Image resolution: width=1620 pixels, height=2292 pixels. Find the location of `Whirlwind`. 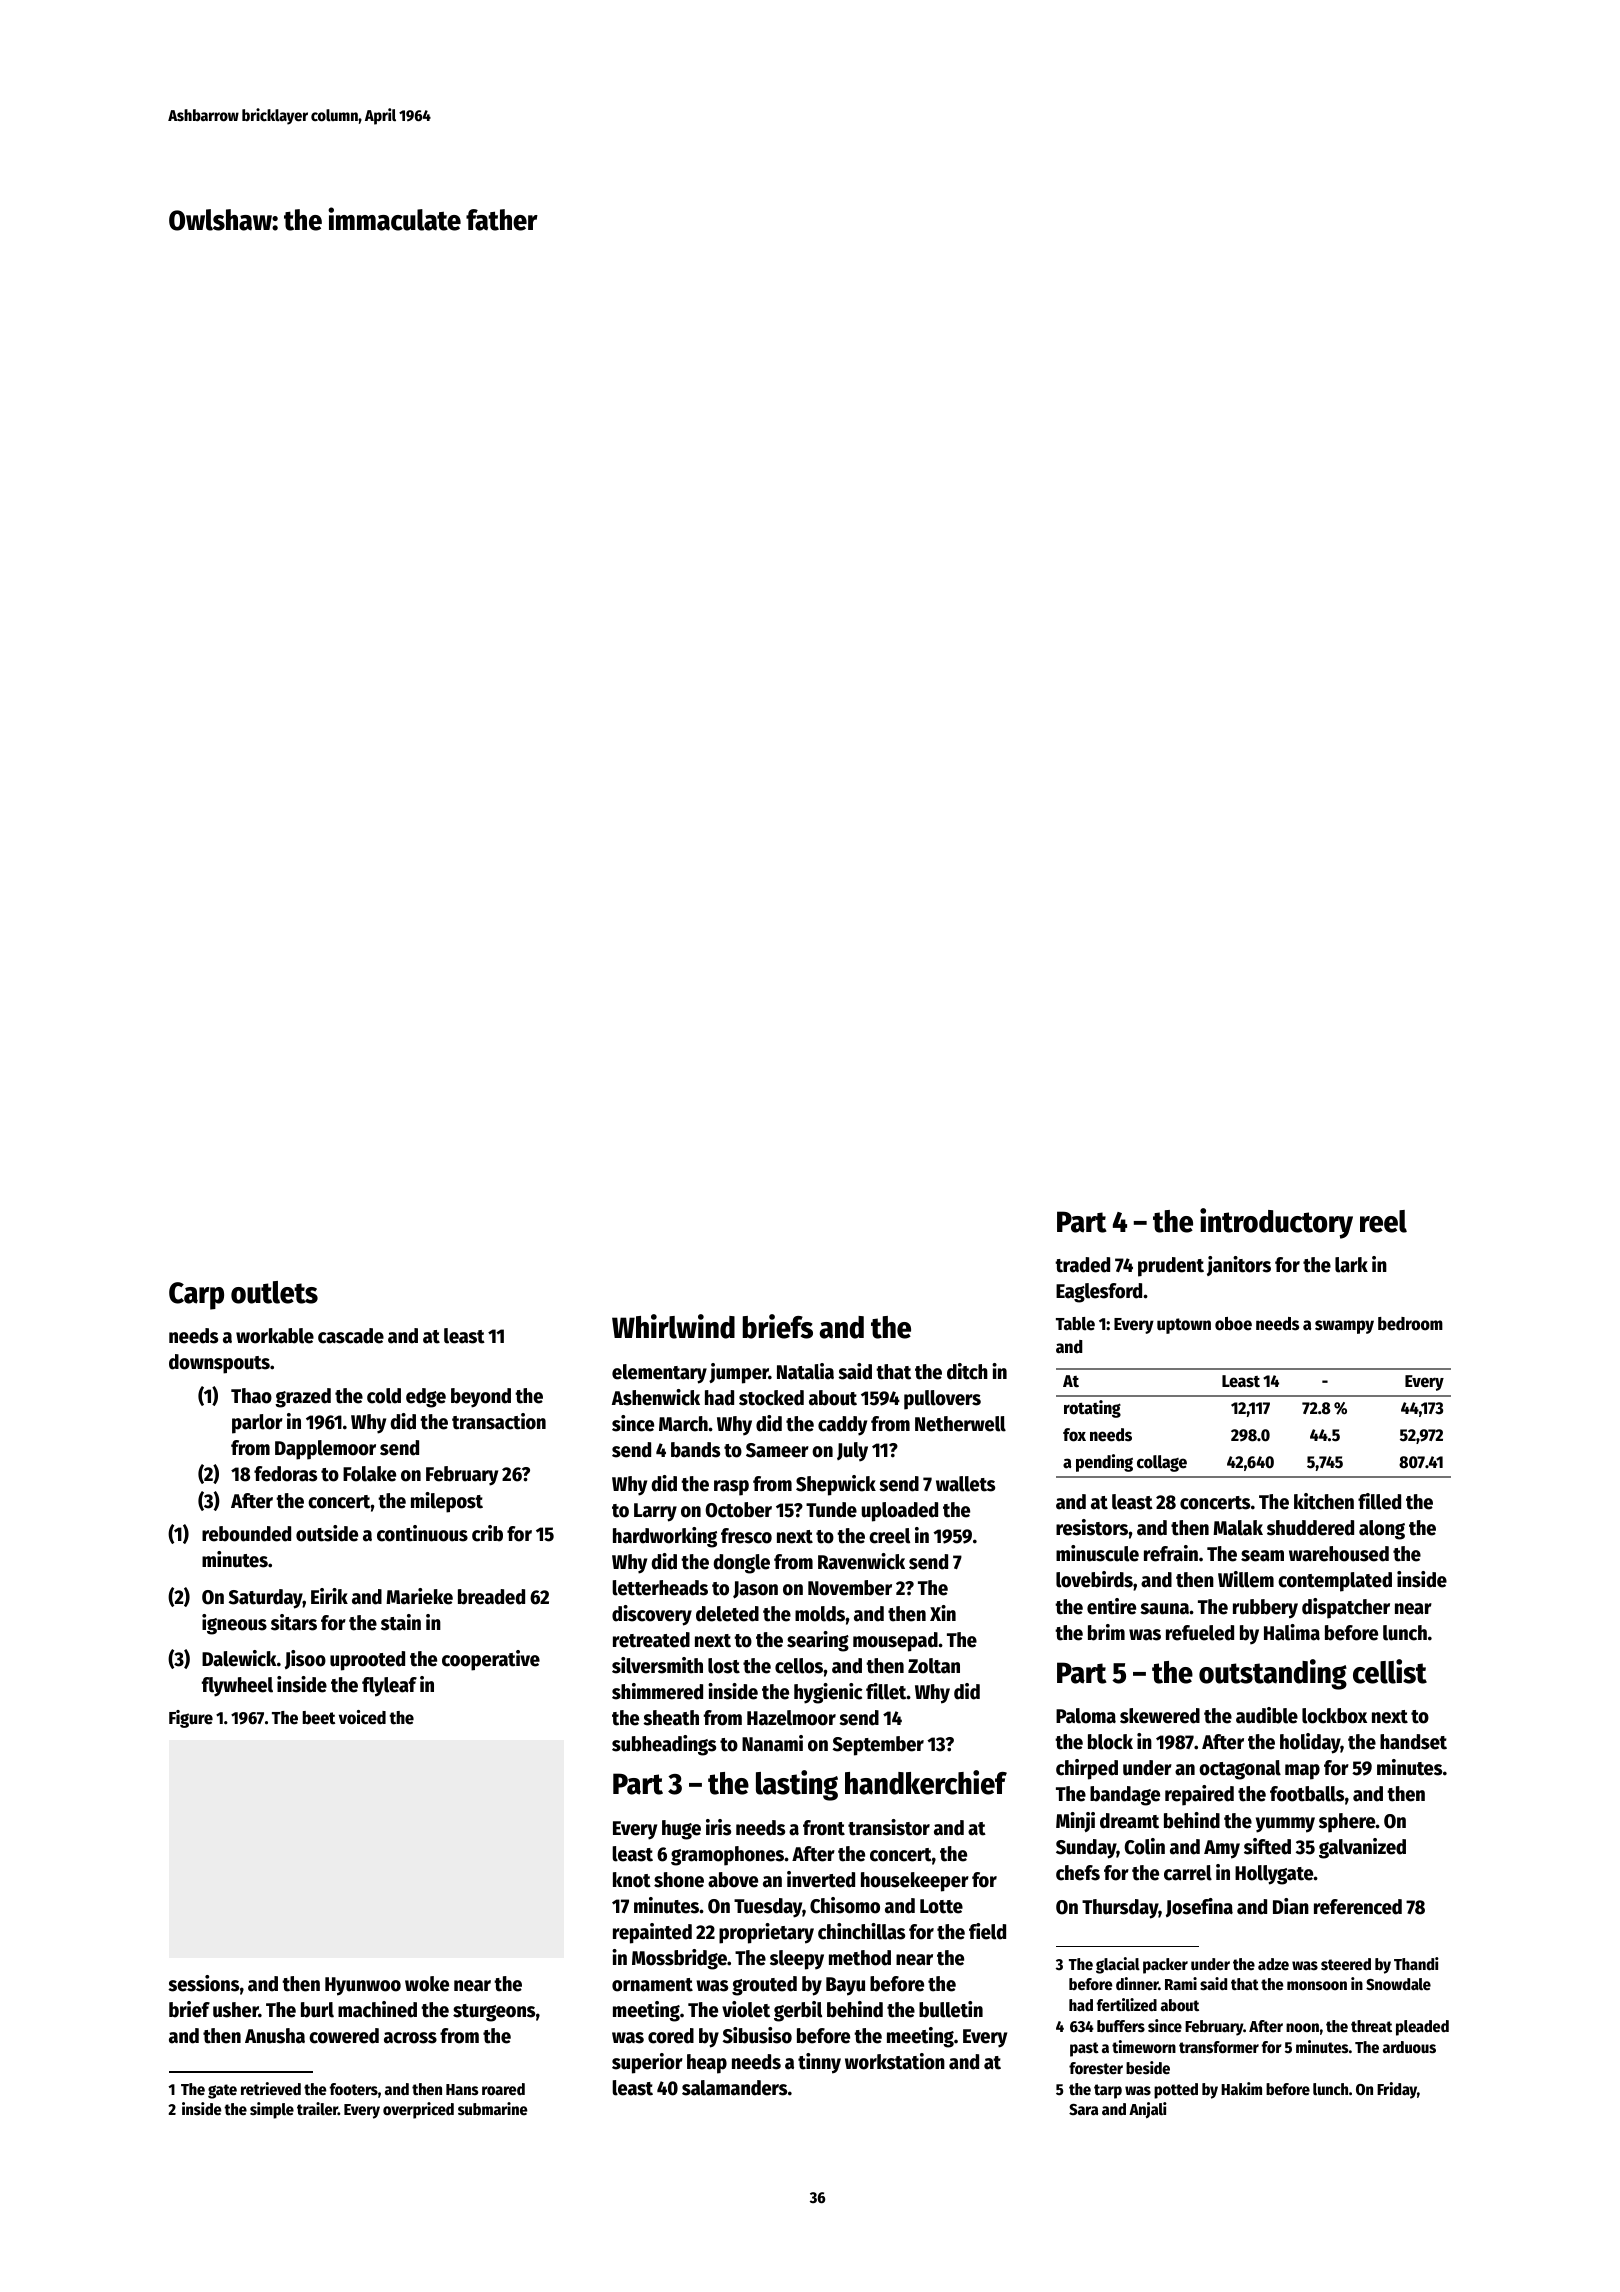

Whirlwind is located at coordinates (673, 1326).
